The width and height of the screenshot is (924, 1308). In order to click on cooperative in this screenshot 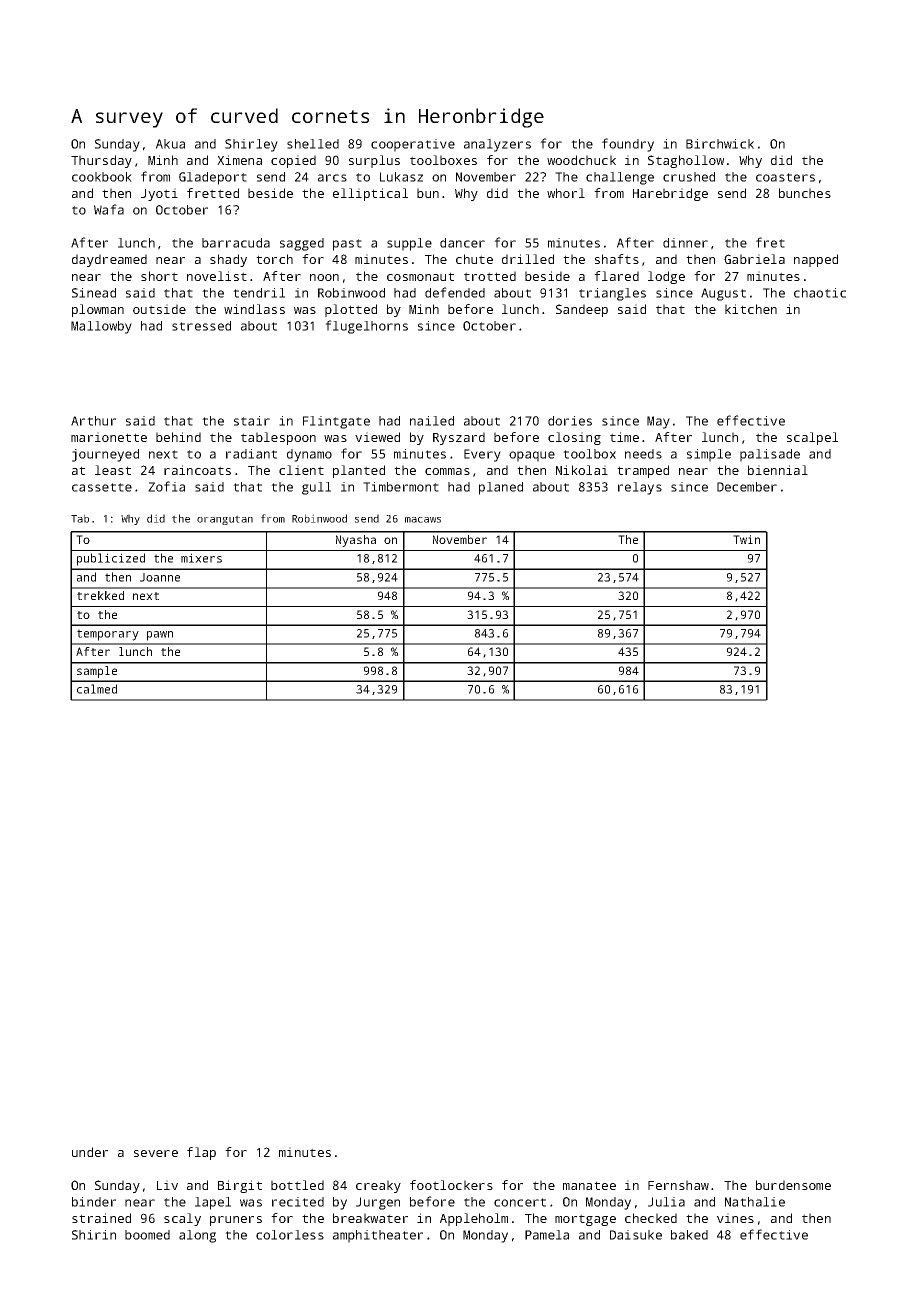, I will do `click(413, 145)`.
